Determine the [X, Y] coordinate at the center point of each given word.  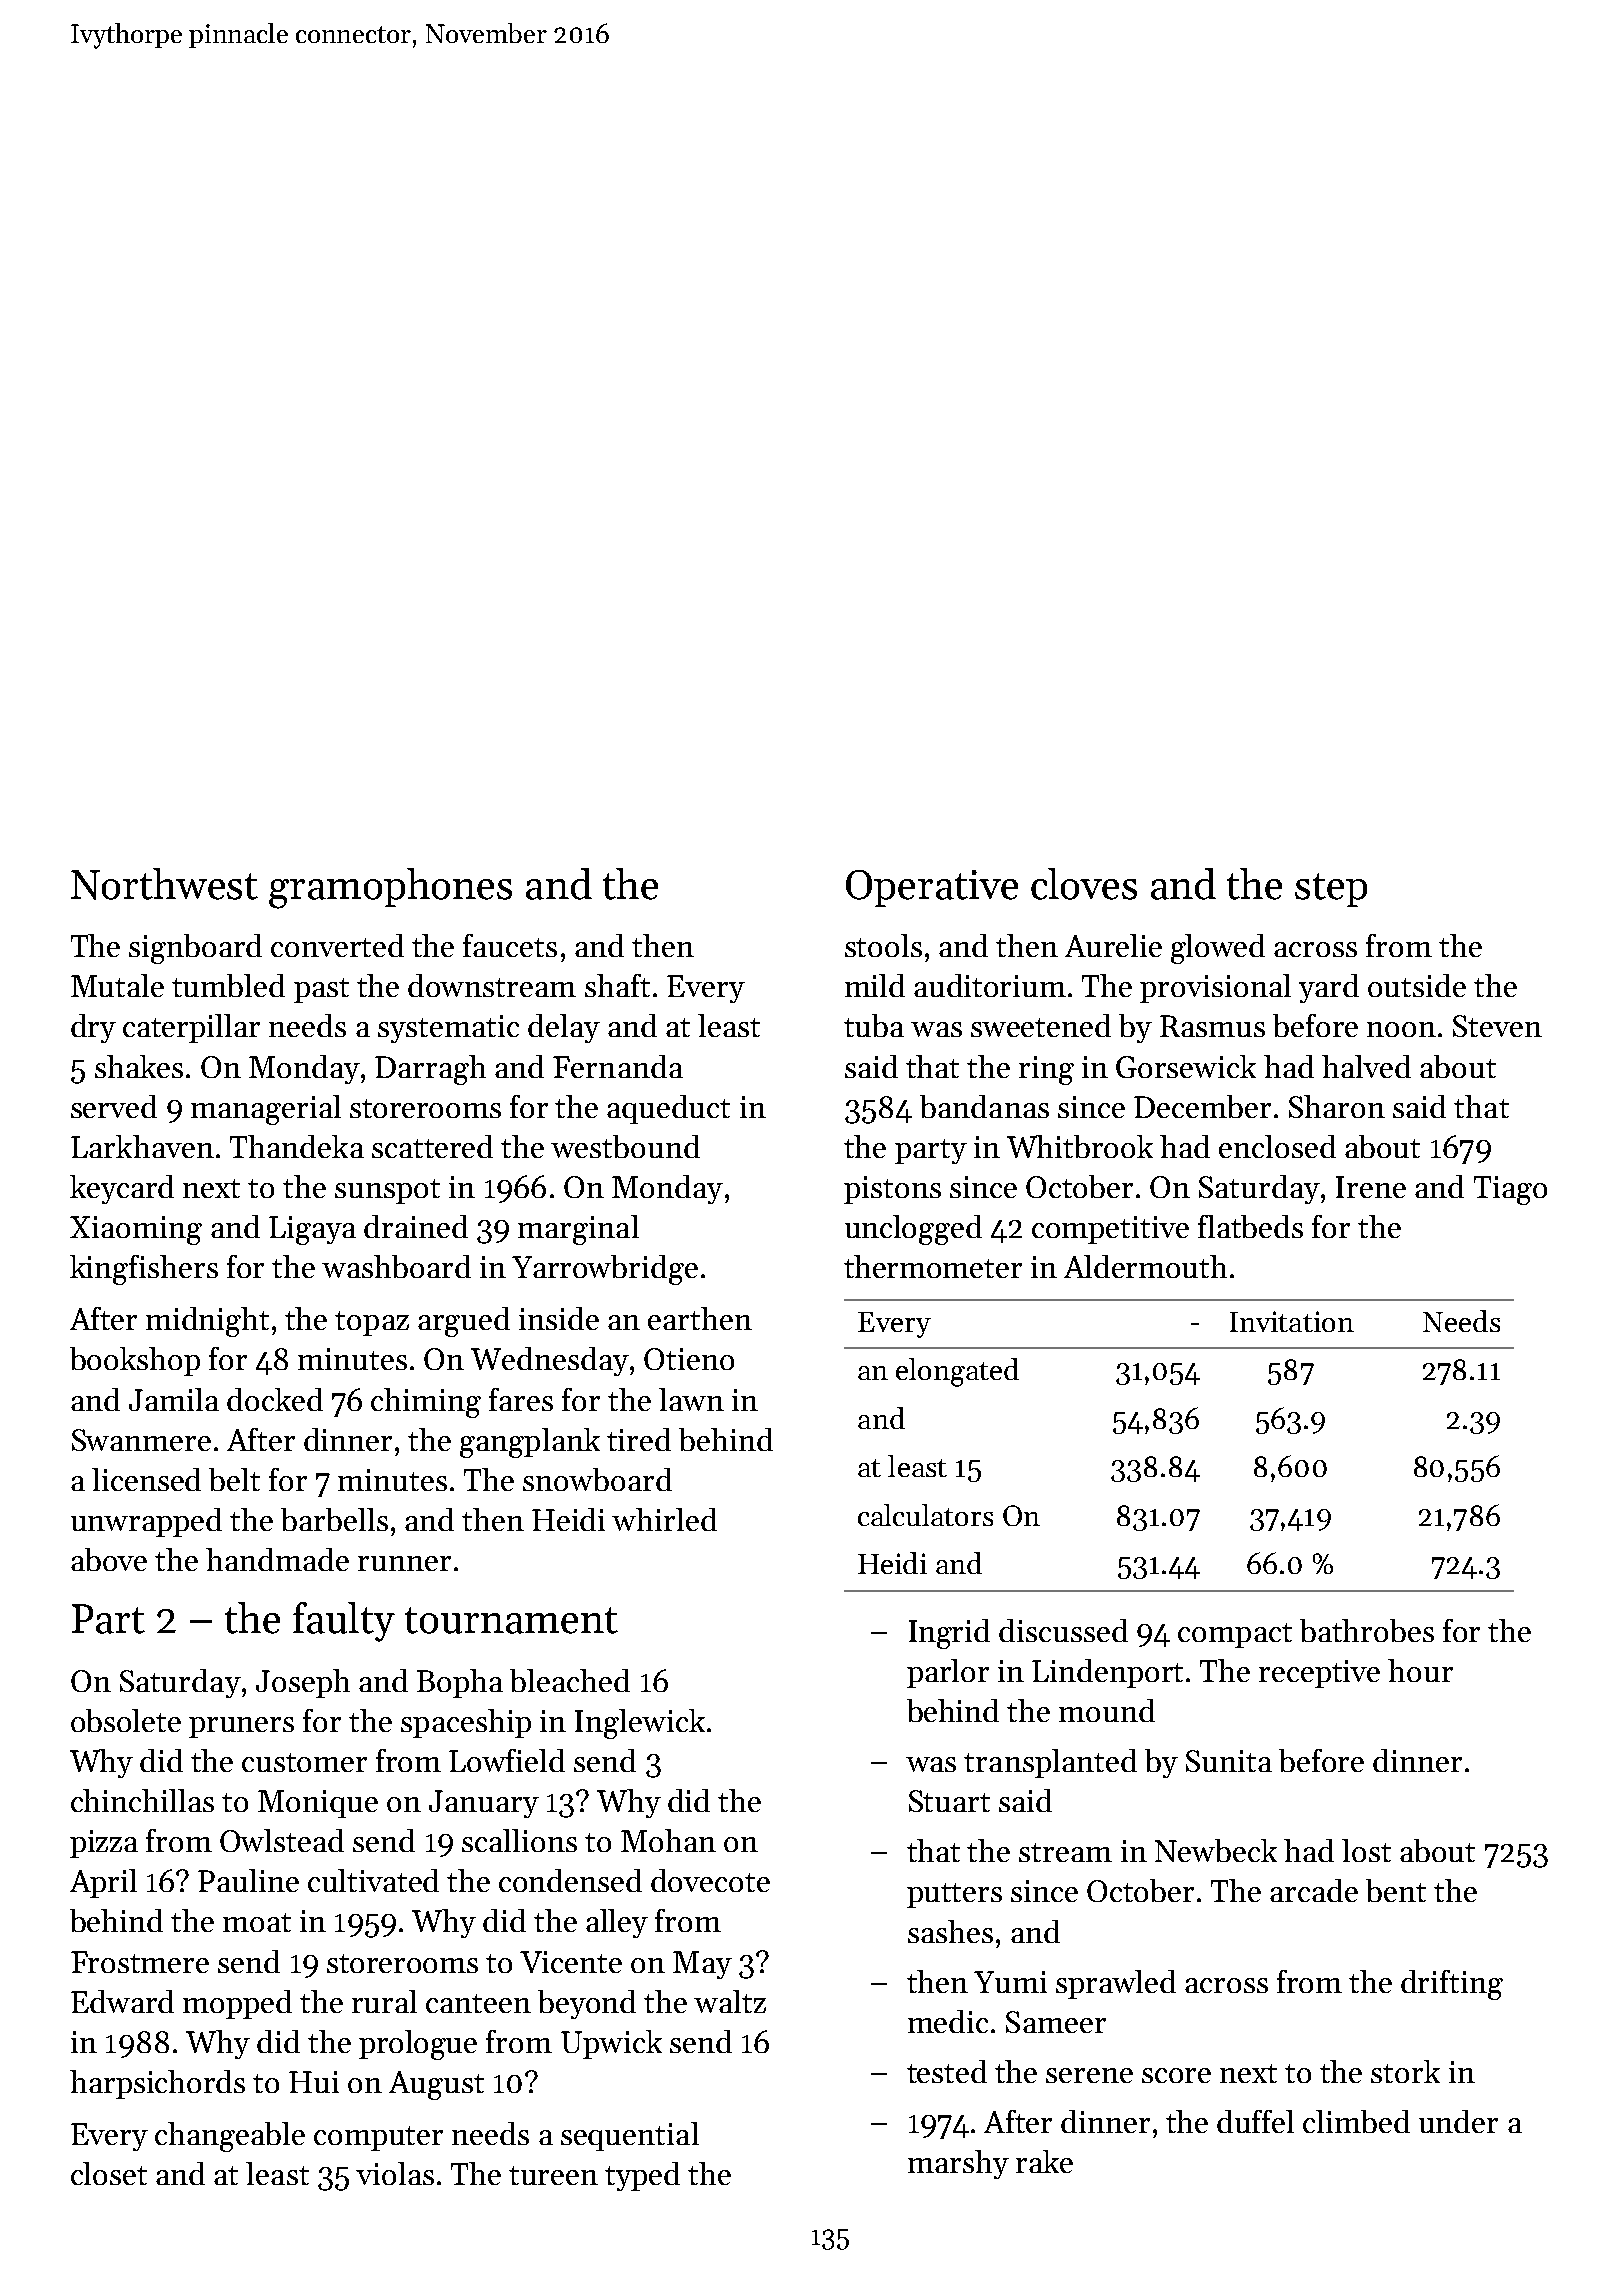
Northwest [164, 884]
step [1331, 890]
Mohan [668, 1840]
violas [395, 2173]
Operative [932, 888]
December [1202, 1106]
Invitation [1292, 1321]
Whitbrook [1080, 1146]
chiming [426, 1403]
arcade [1314, 1890]
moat [257, 1922]
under [1458, 2121]
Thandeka [297, 1146]
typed [642, 2176]
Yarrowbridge [605, 1270]
